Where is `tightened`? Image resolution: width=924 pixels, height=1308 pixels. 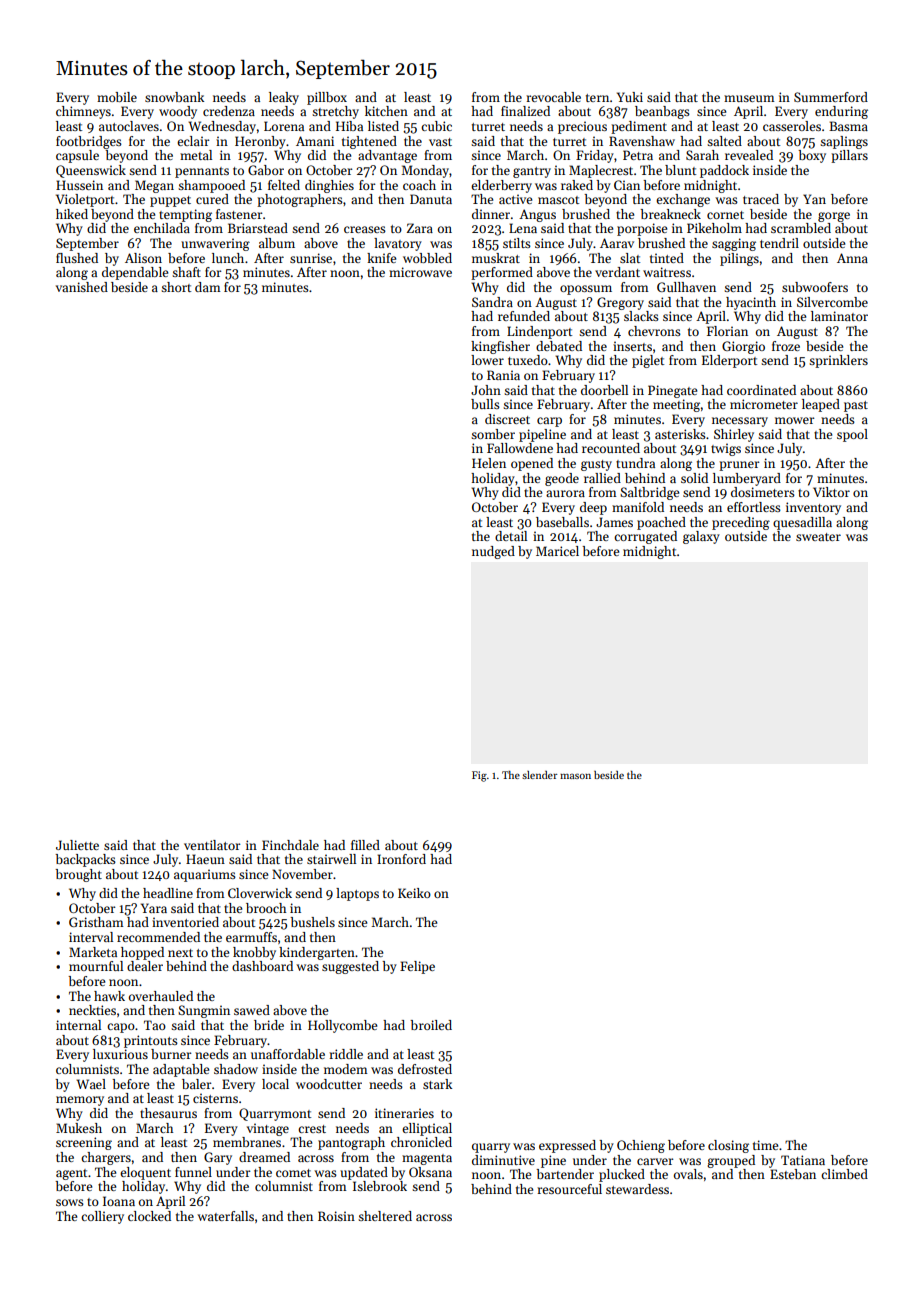
tightened is located at coordinates (369, 142).
